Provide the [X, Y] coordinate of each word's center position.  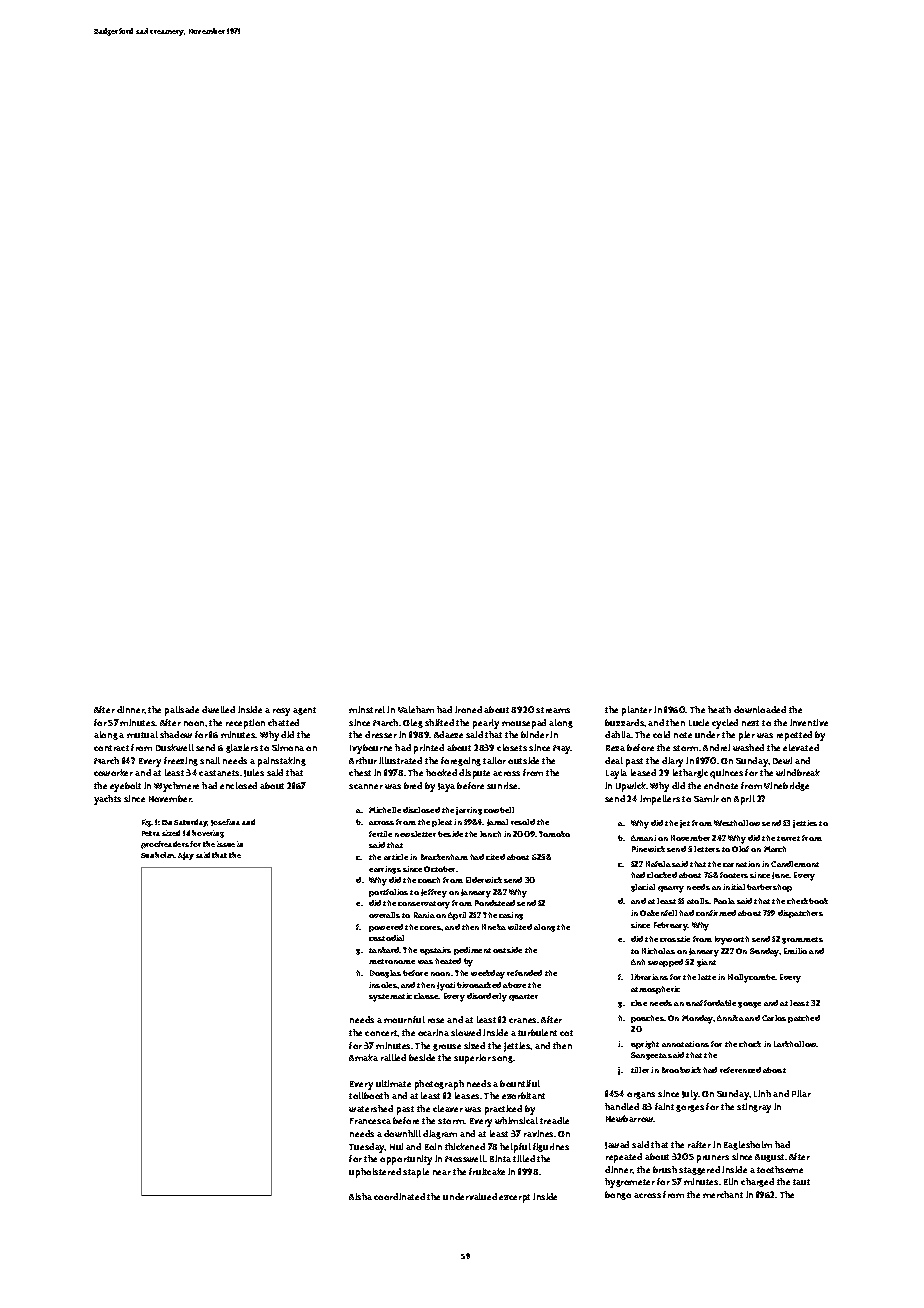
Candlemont [795, 864]
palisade [182, 711]
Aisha [360, 1196]
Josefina [225, 822]
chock [750, 1044]
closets [512, 747]
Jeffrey [434, 893]
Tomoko [554, 834]
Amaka [363, 1057]
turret [788, 838]
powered [386, 928]
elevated [801, 747]
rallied [393, 1057]
